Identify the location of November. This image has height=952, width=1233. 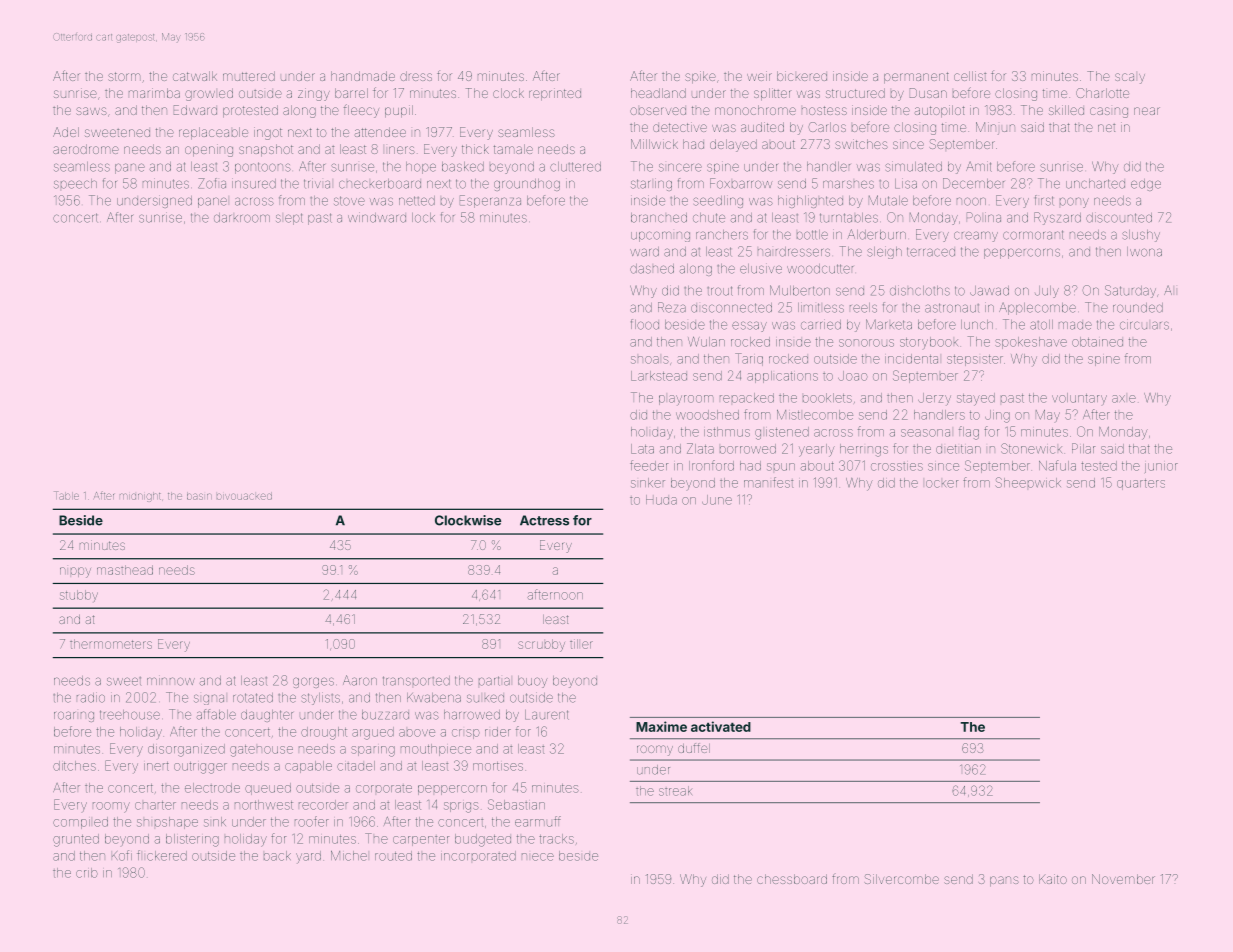
(1123, 879).
